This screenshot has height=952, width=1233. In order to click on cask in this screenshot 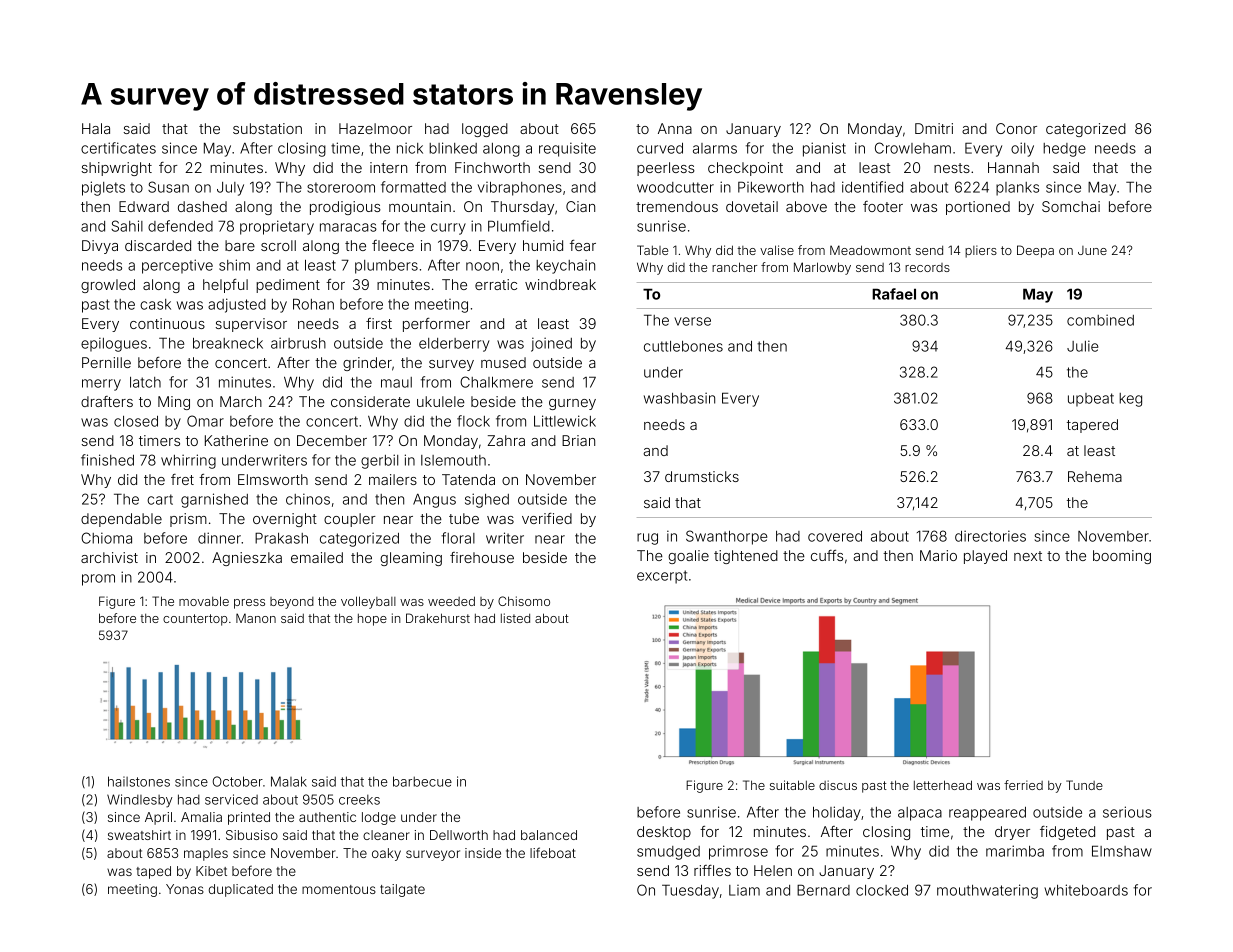, I will do `click(155, 304)`.
